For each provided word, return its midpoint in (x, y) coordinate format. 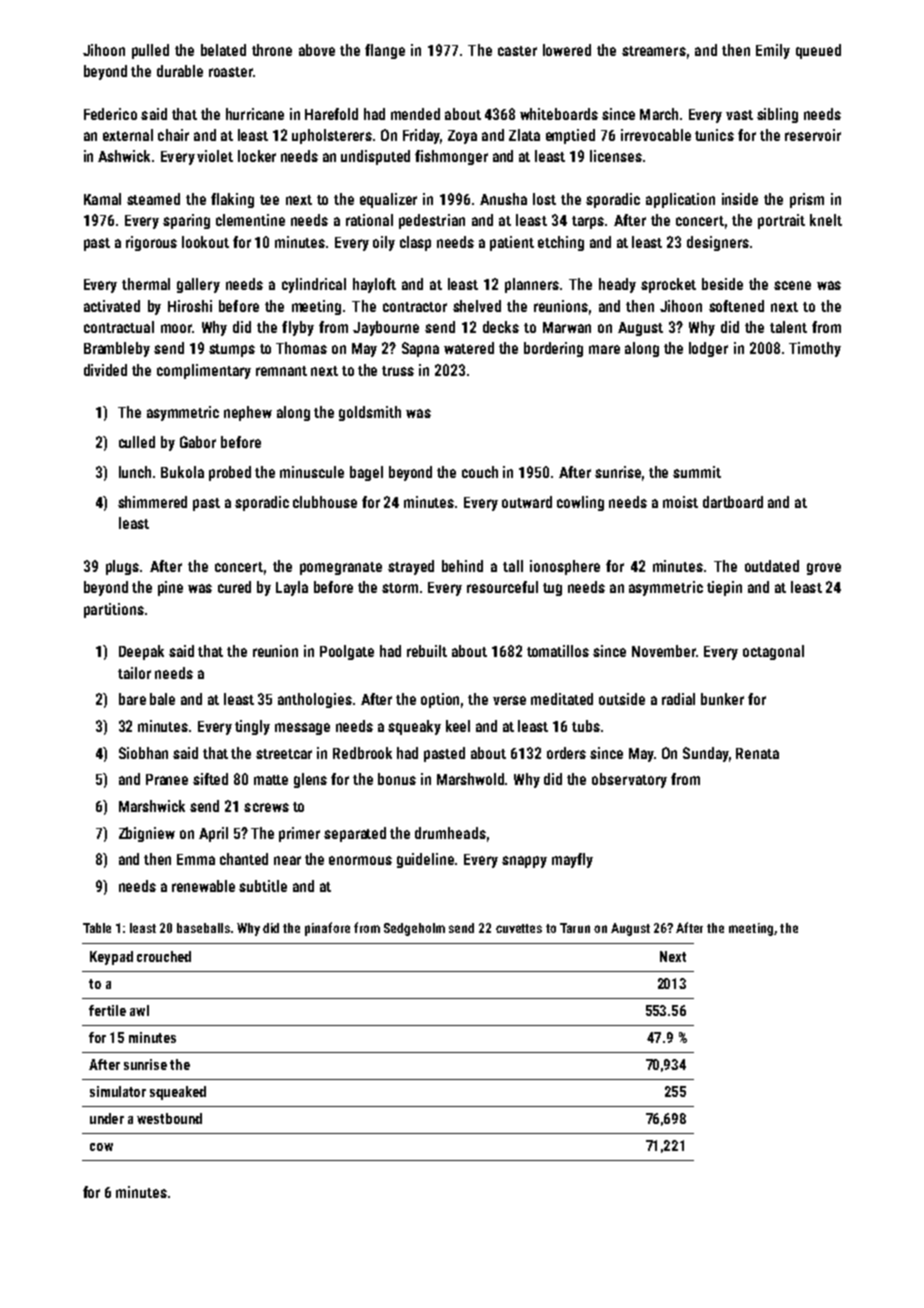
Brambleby (117, 349)
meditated (562, 699)
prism (807, 200)
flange (385, 51)
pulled (150, 51)
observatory (629, 780)
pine (170, 588)
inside (740, 199)
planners (532, 285)
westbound (169, 1118)
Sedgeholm (414, 929)
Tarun (575, 928)
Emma (196, 859)
